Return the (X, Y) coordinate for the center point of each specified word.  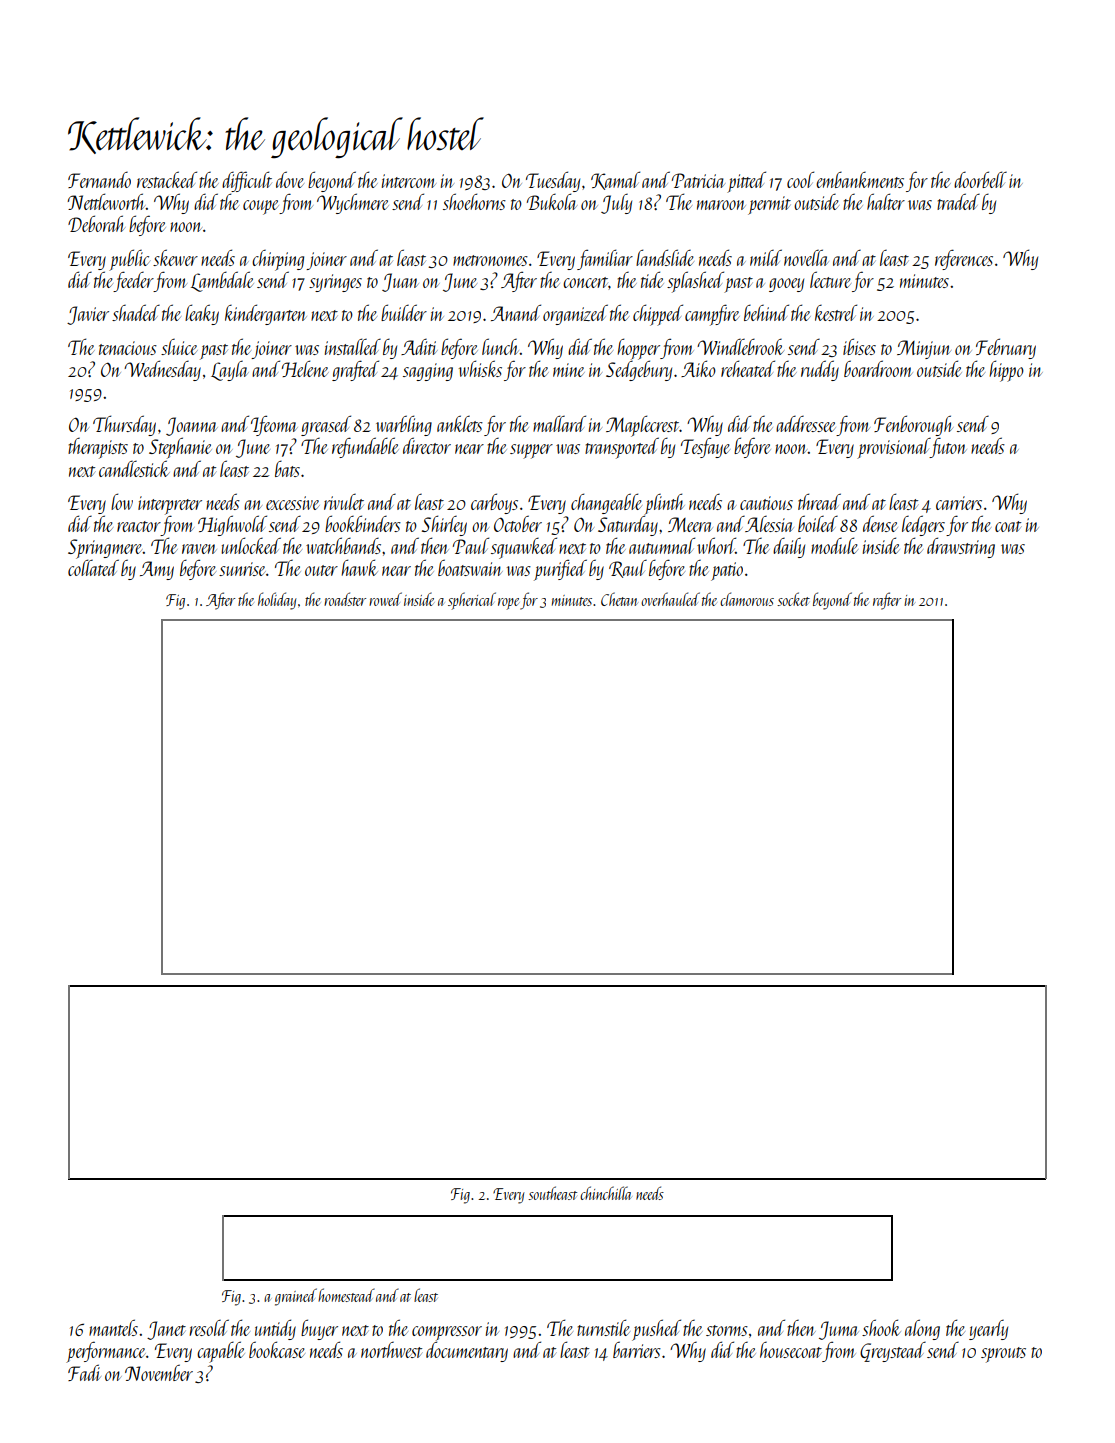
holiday (277, 601)
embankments (860, 179)
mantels (113, 1327)
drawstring (961, 547)
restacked (167, 179)
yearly (988, 1330)
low (122, 501)
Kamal (615, 180)
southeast (552, 1193)
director (427, 445)
